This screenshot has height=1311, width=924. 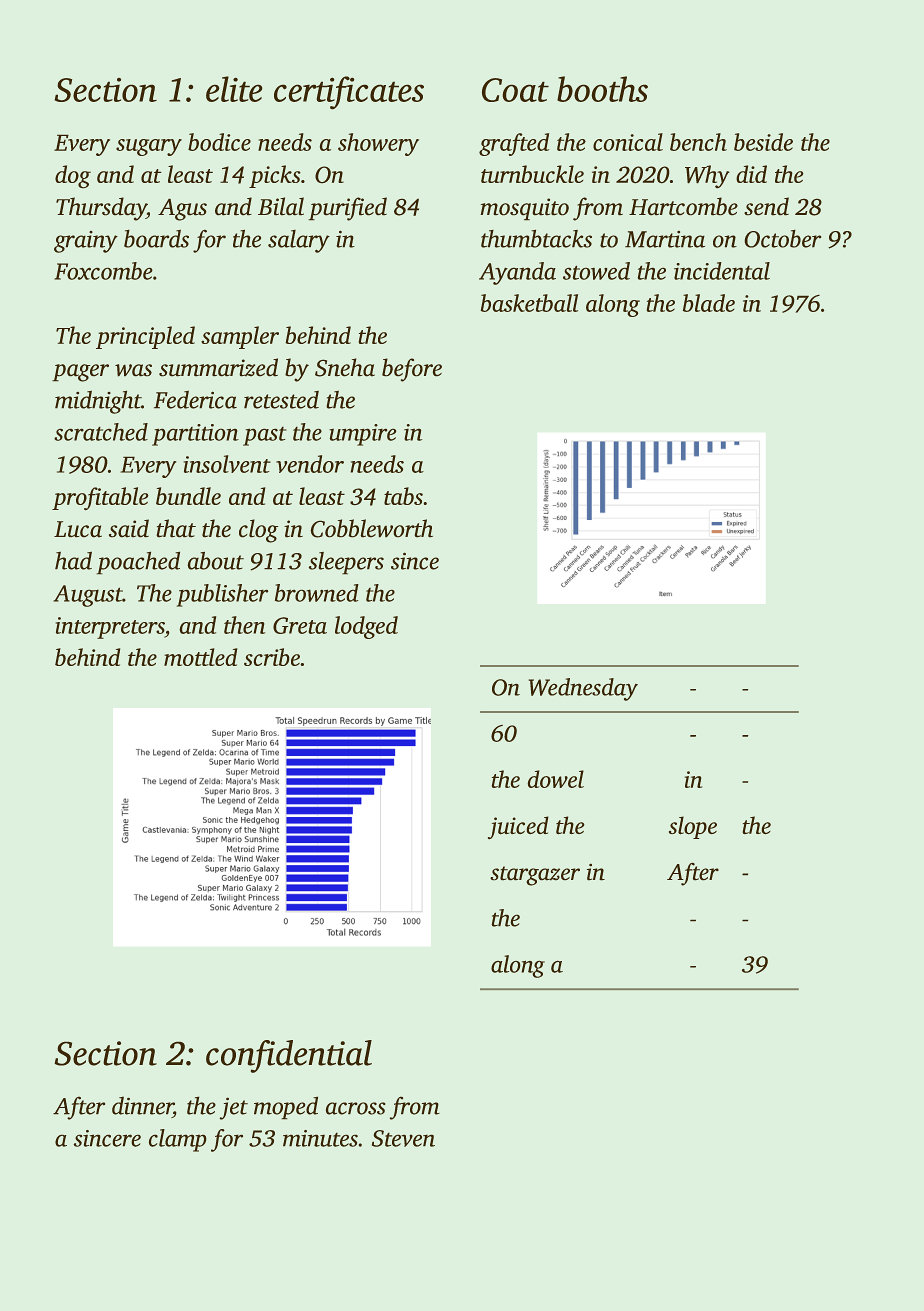 What do you see at coordinates (346, 563) in the screenshot?
I see `sleepers` at bounding box center [346, 563].
